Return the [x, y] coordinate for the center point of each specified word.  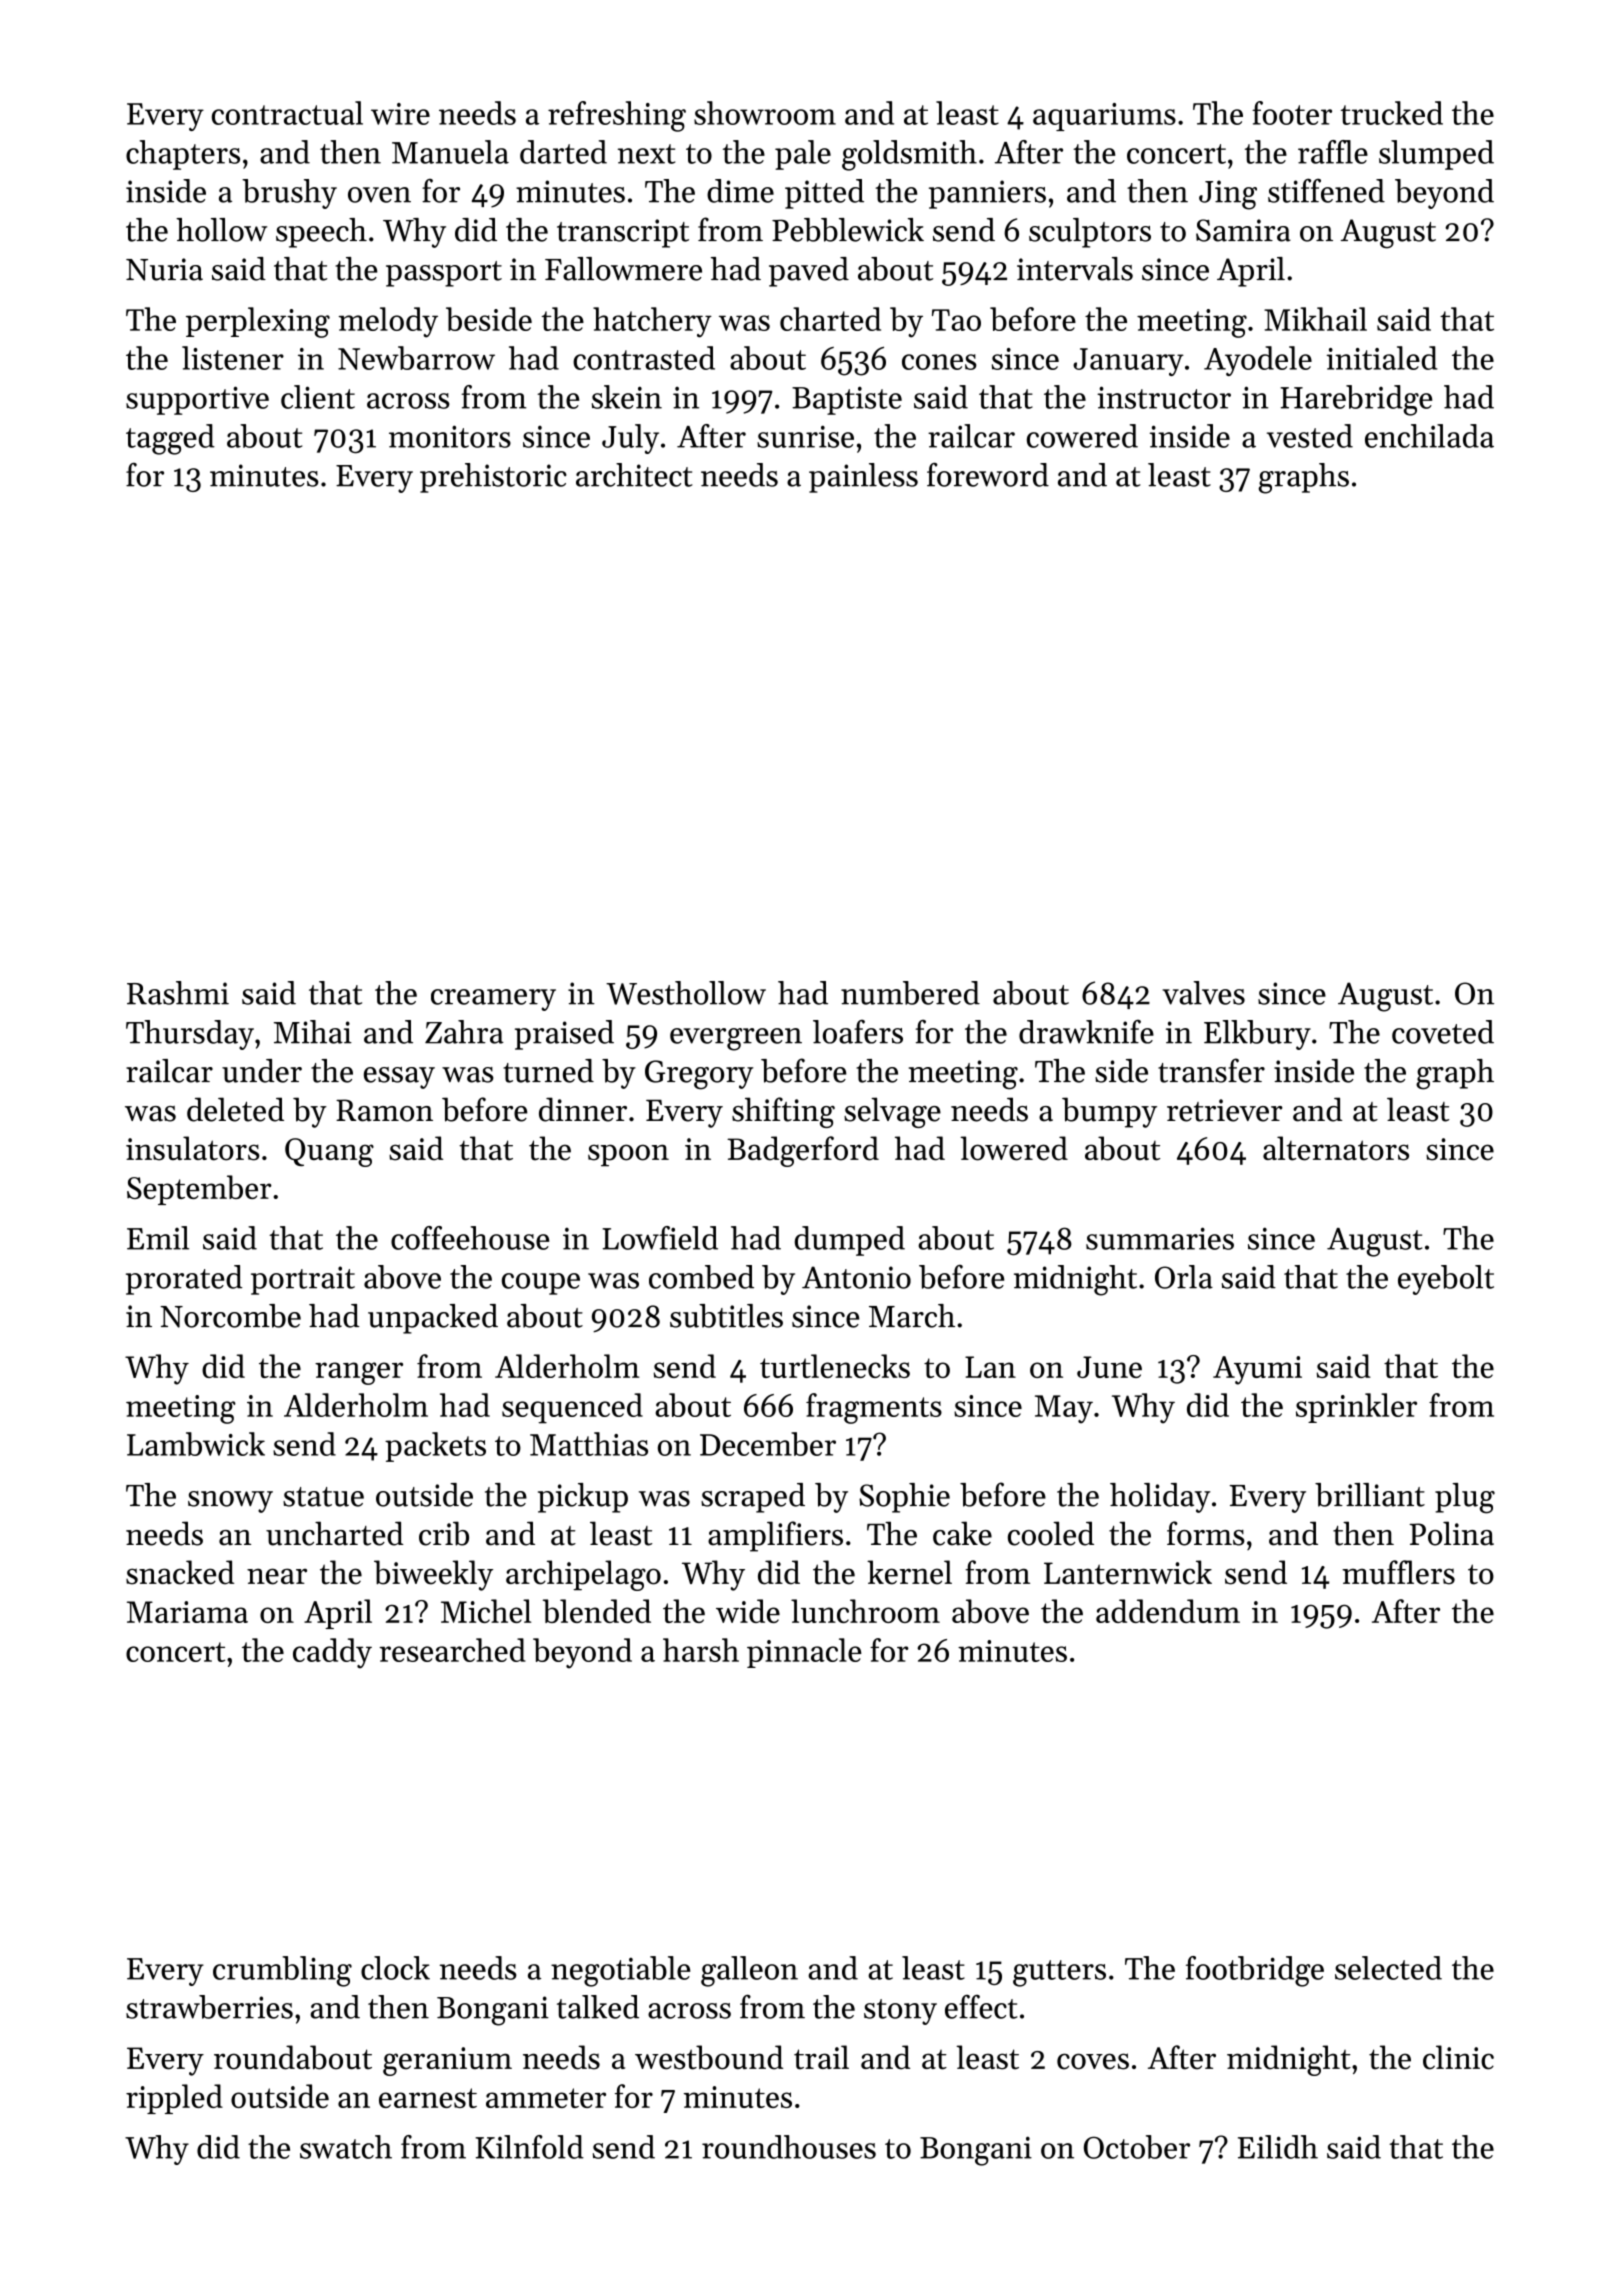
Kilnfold [529, 2147]
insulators [193, 1148]
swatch [346, 2147]
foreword [988, 474]
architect [634, 475]
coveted [1443, 1032]
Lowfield [660, 1238]
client [318, 397]
